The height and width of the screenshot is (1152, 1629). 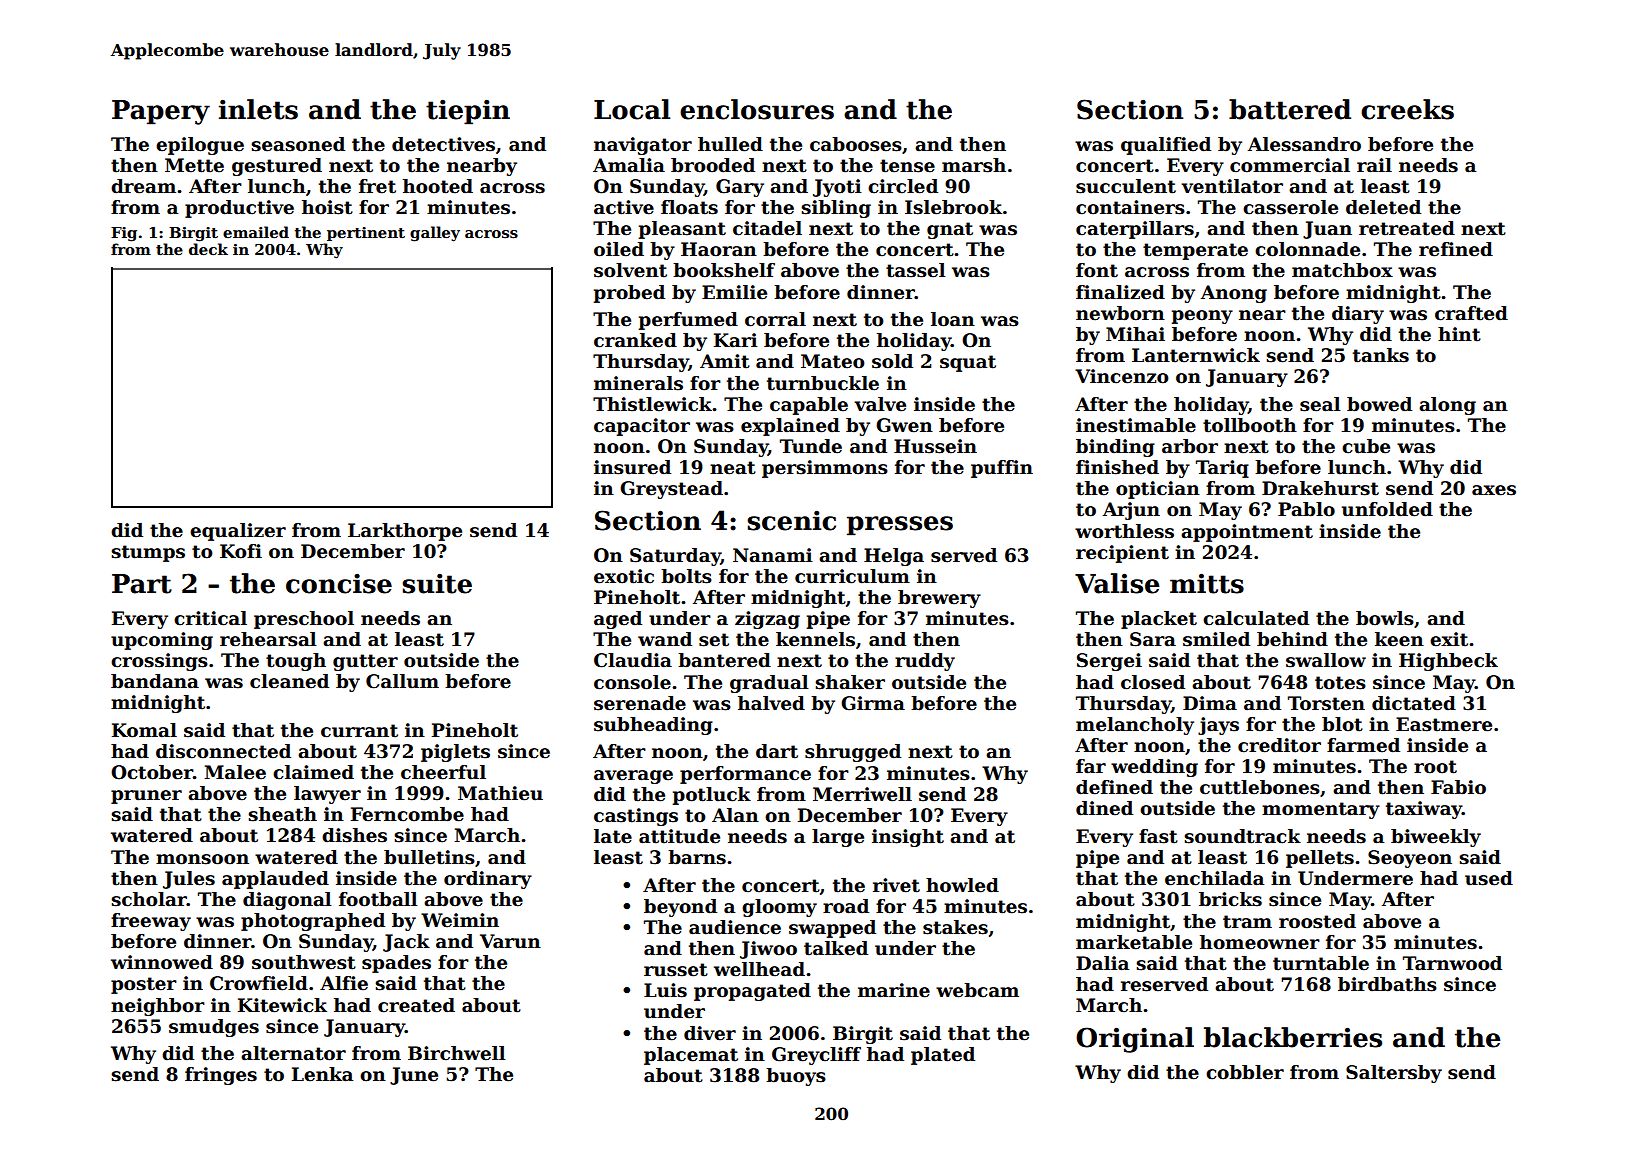 I want to click on performance, so click(x=745, y=775).
